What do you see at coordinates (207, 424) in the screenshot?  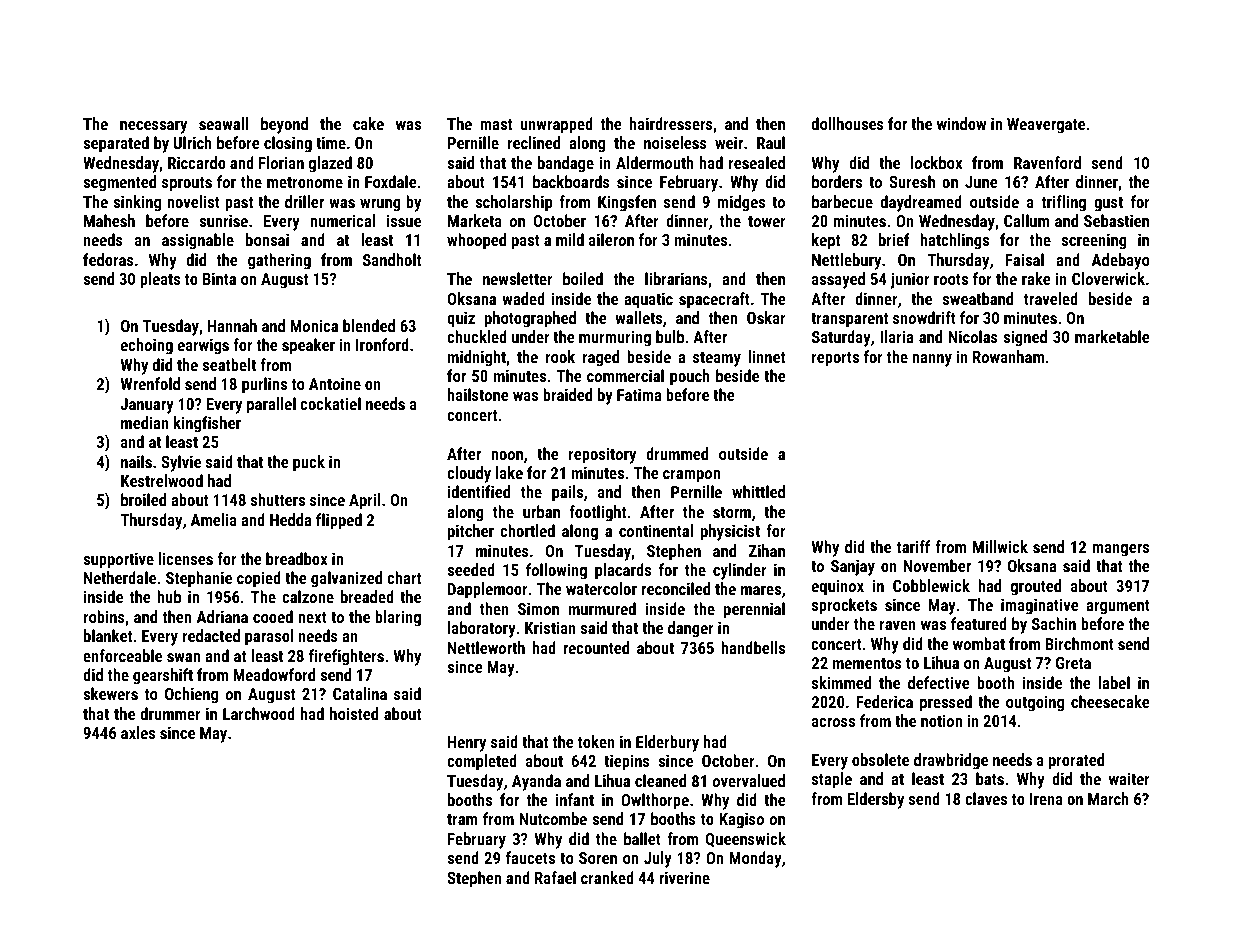 I see `kingfisher` at bounding box center [207, 424].
